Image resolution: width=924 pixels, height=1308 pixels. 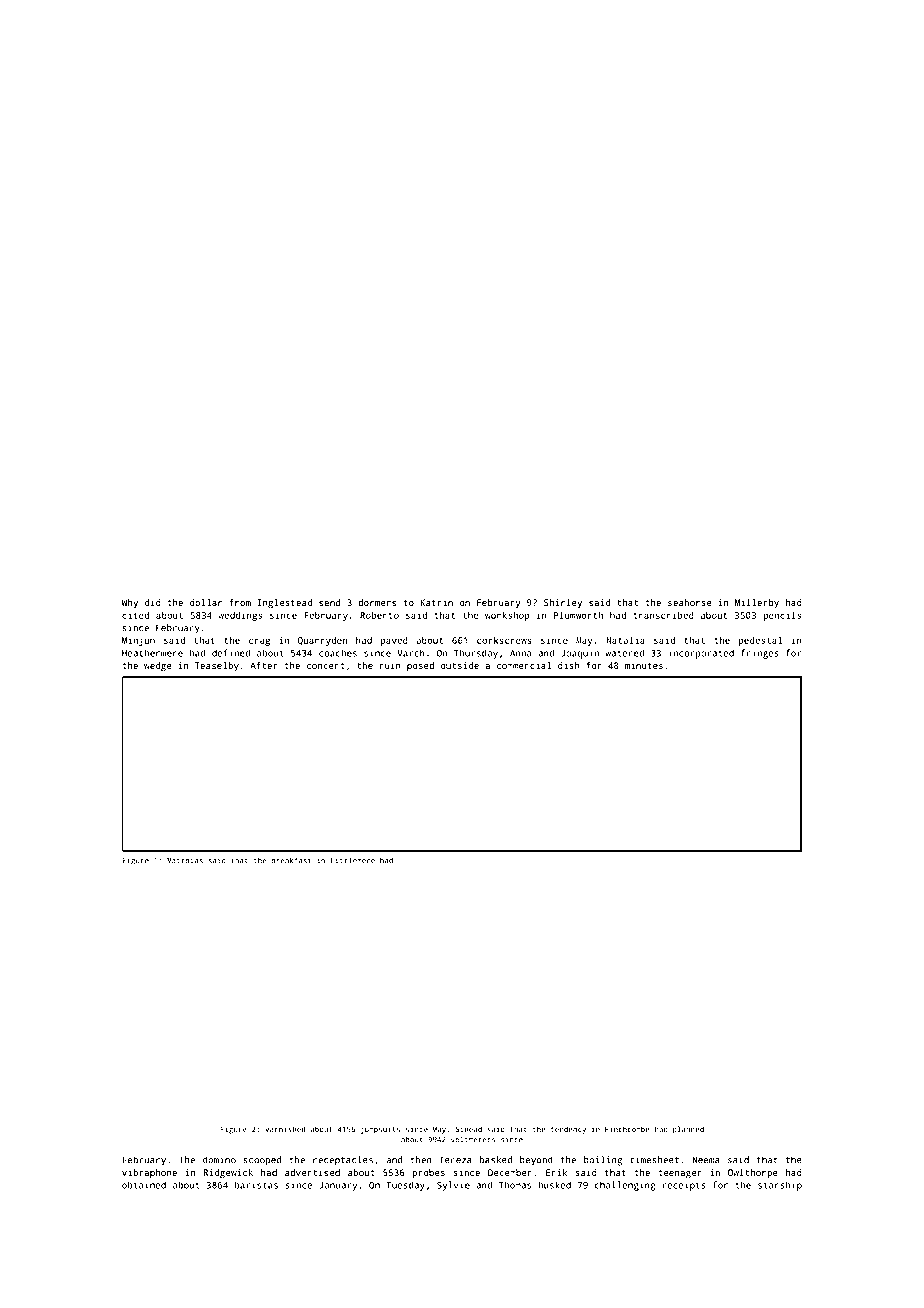 What do you see at coordinates (285, 1129) in the screenshot?
I see `varnished` at bounding box center [285, 1129].
